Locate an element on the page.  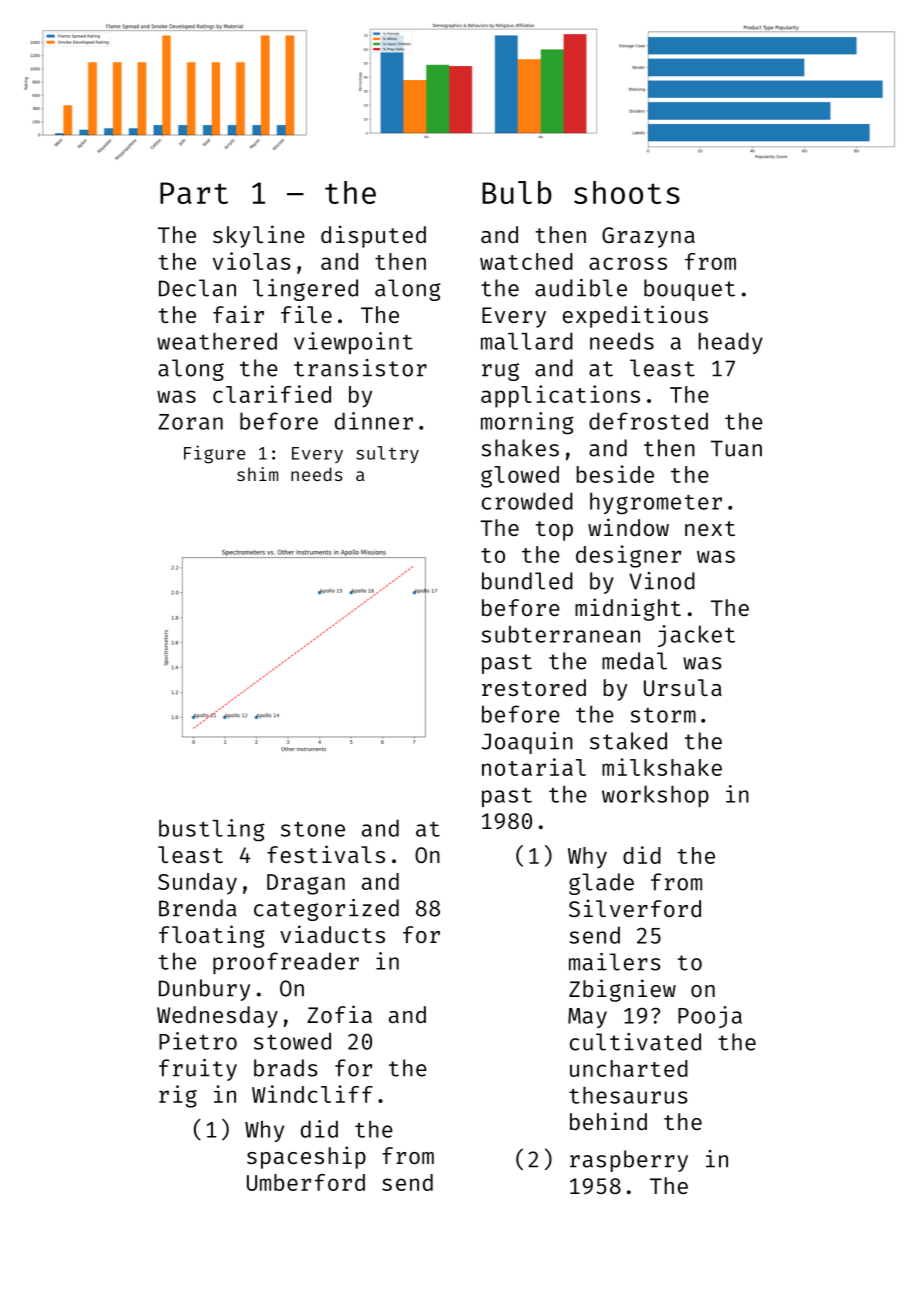
crowded is located at coordinates (527, 501).
